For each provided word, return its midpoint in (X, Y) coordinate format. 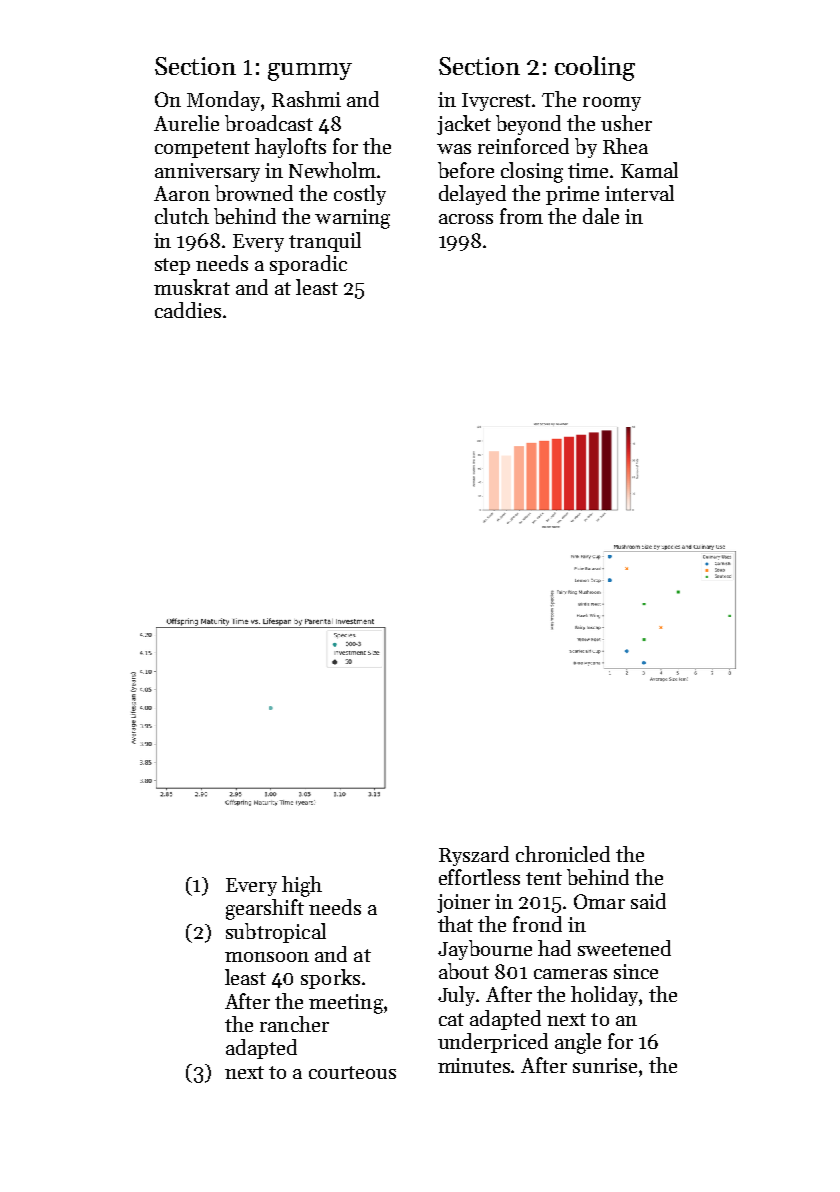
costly (360, 195)
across (466, 219)
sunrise (605, 1065)
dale (601, 216)
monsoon (267, 957)
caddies (188, 310)
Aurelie (186, 123)
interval (639, 193)
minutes (475, 1065)
